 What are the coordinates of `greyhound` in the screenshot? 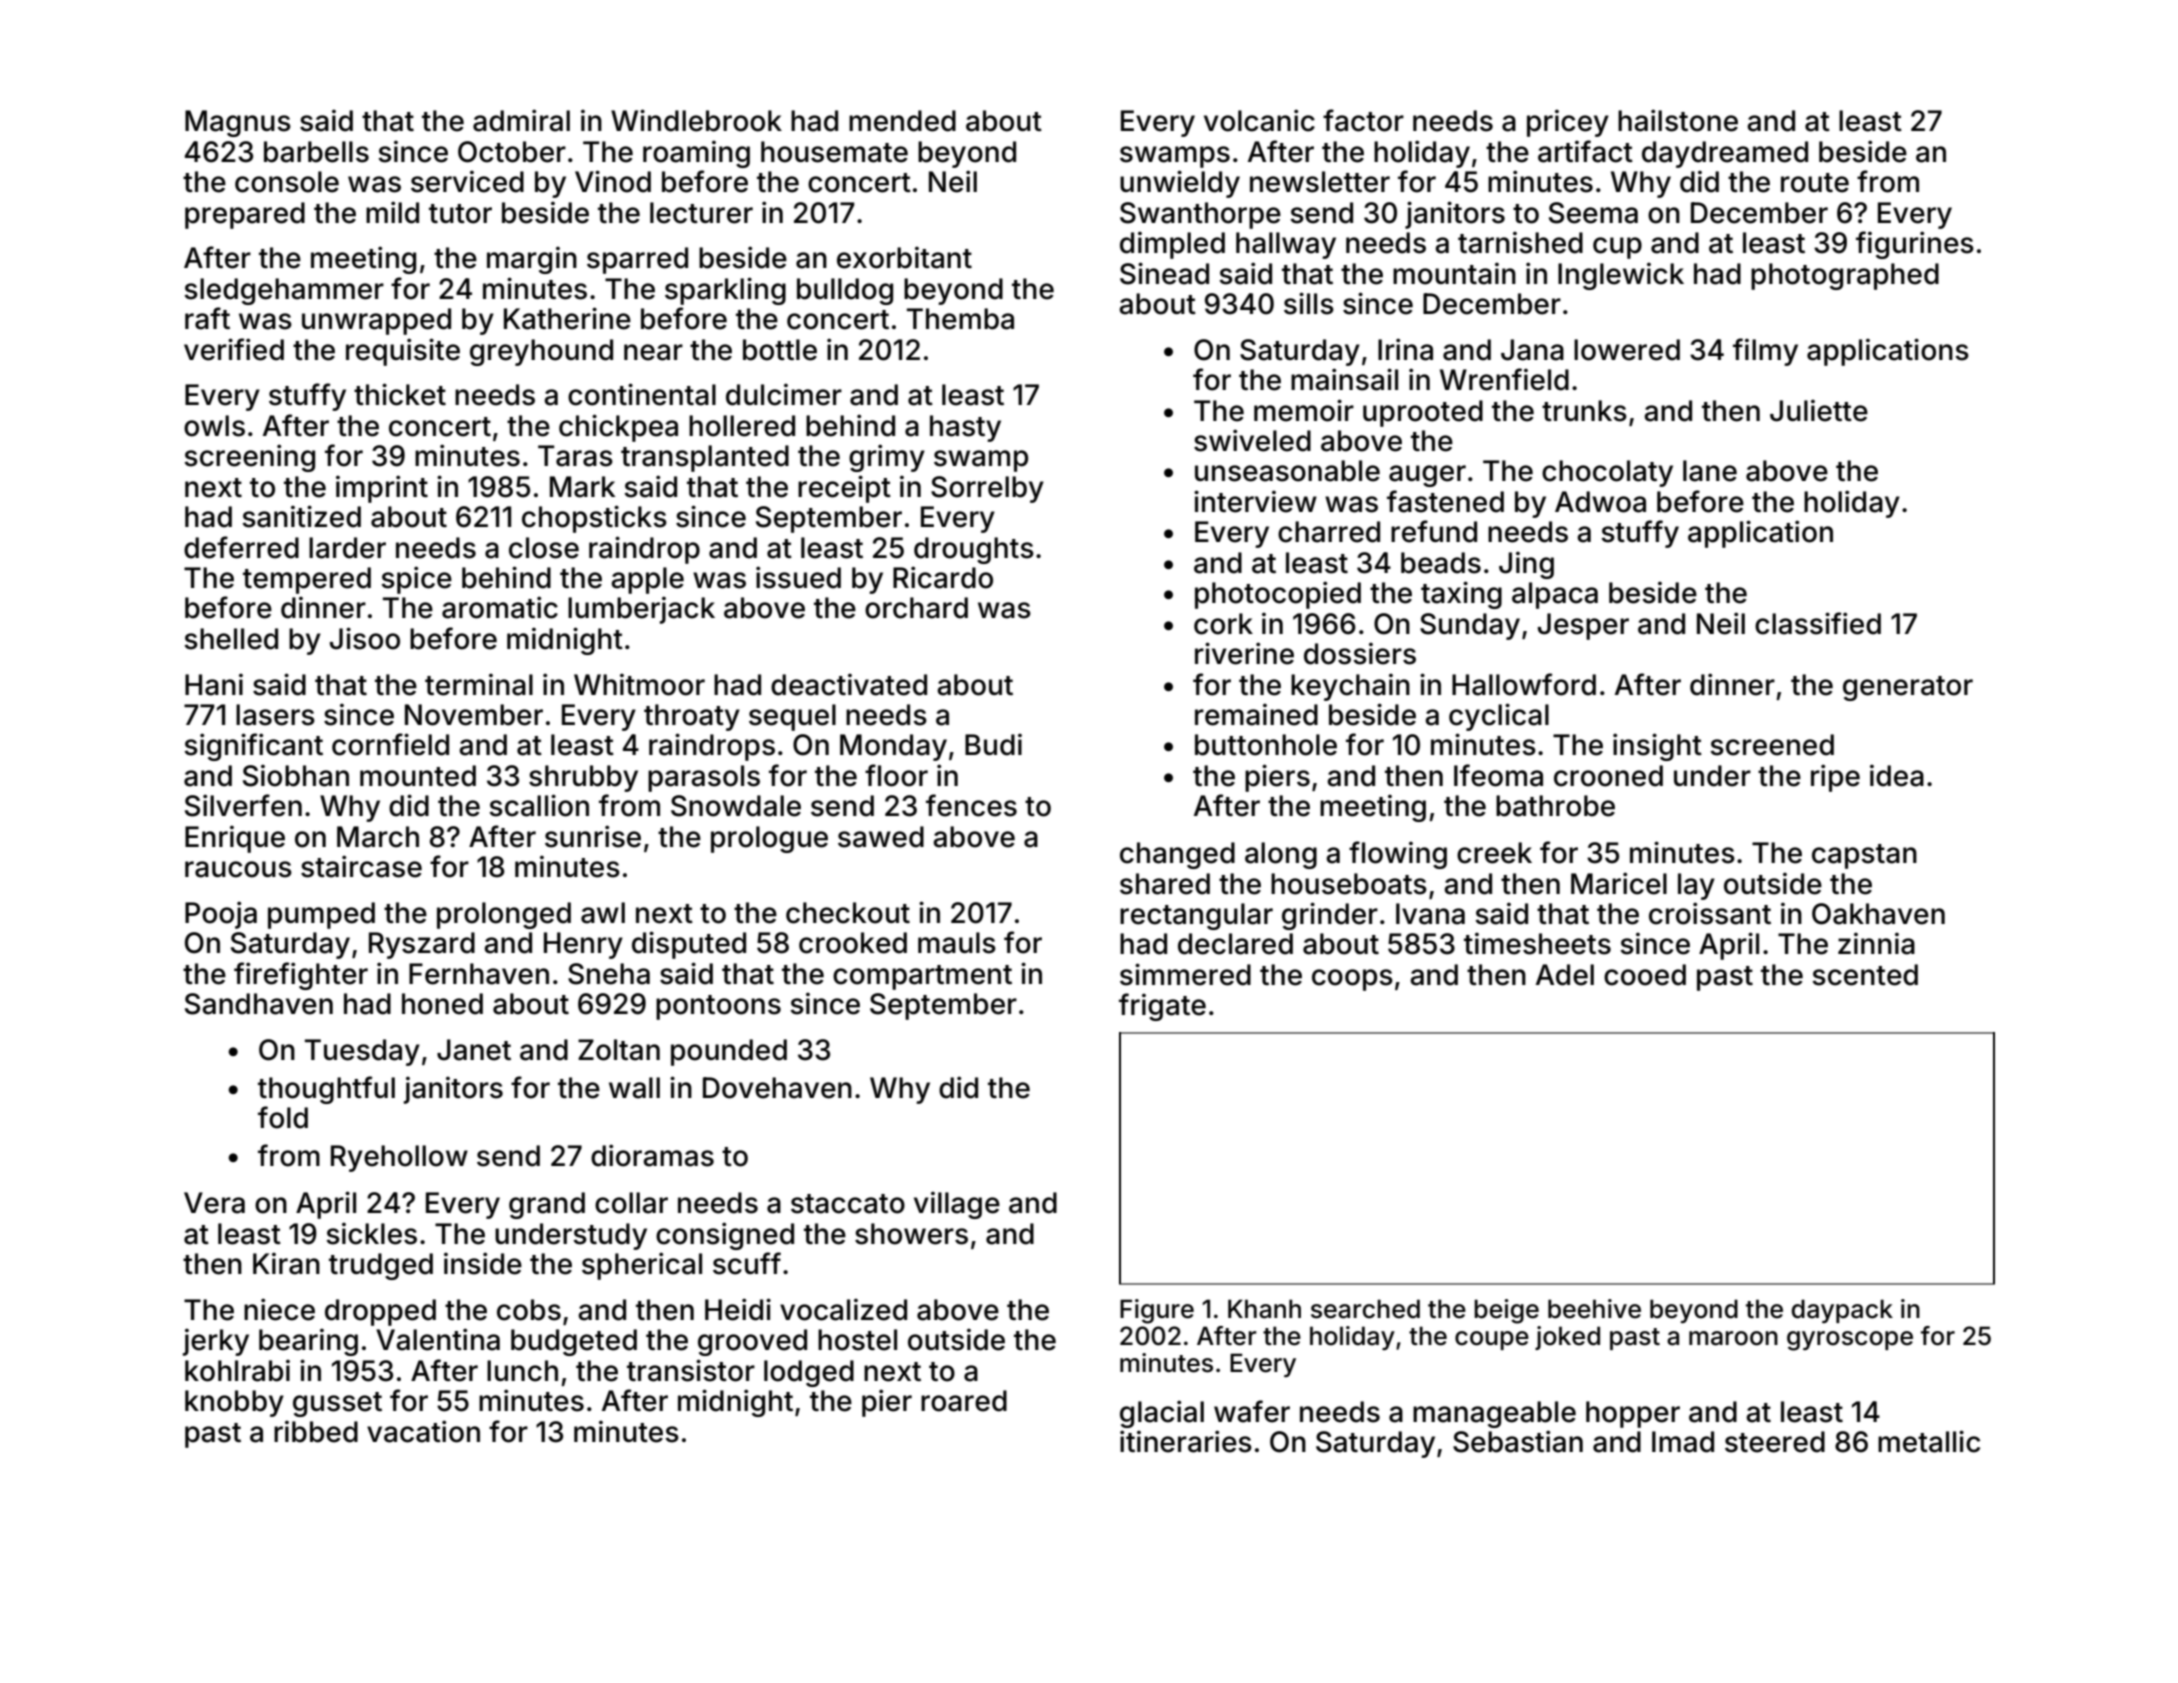 It's located at (541, 352).
